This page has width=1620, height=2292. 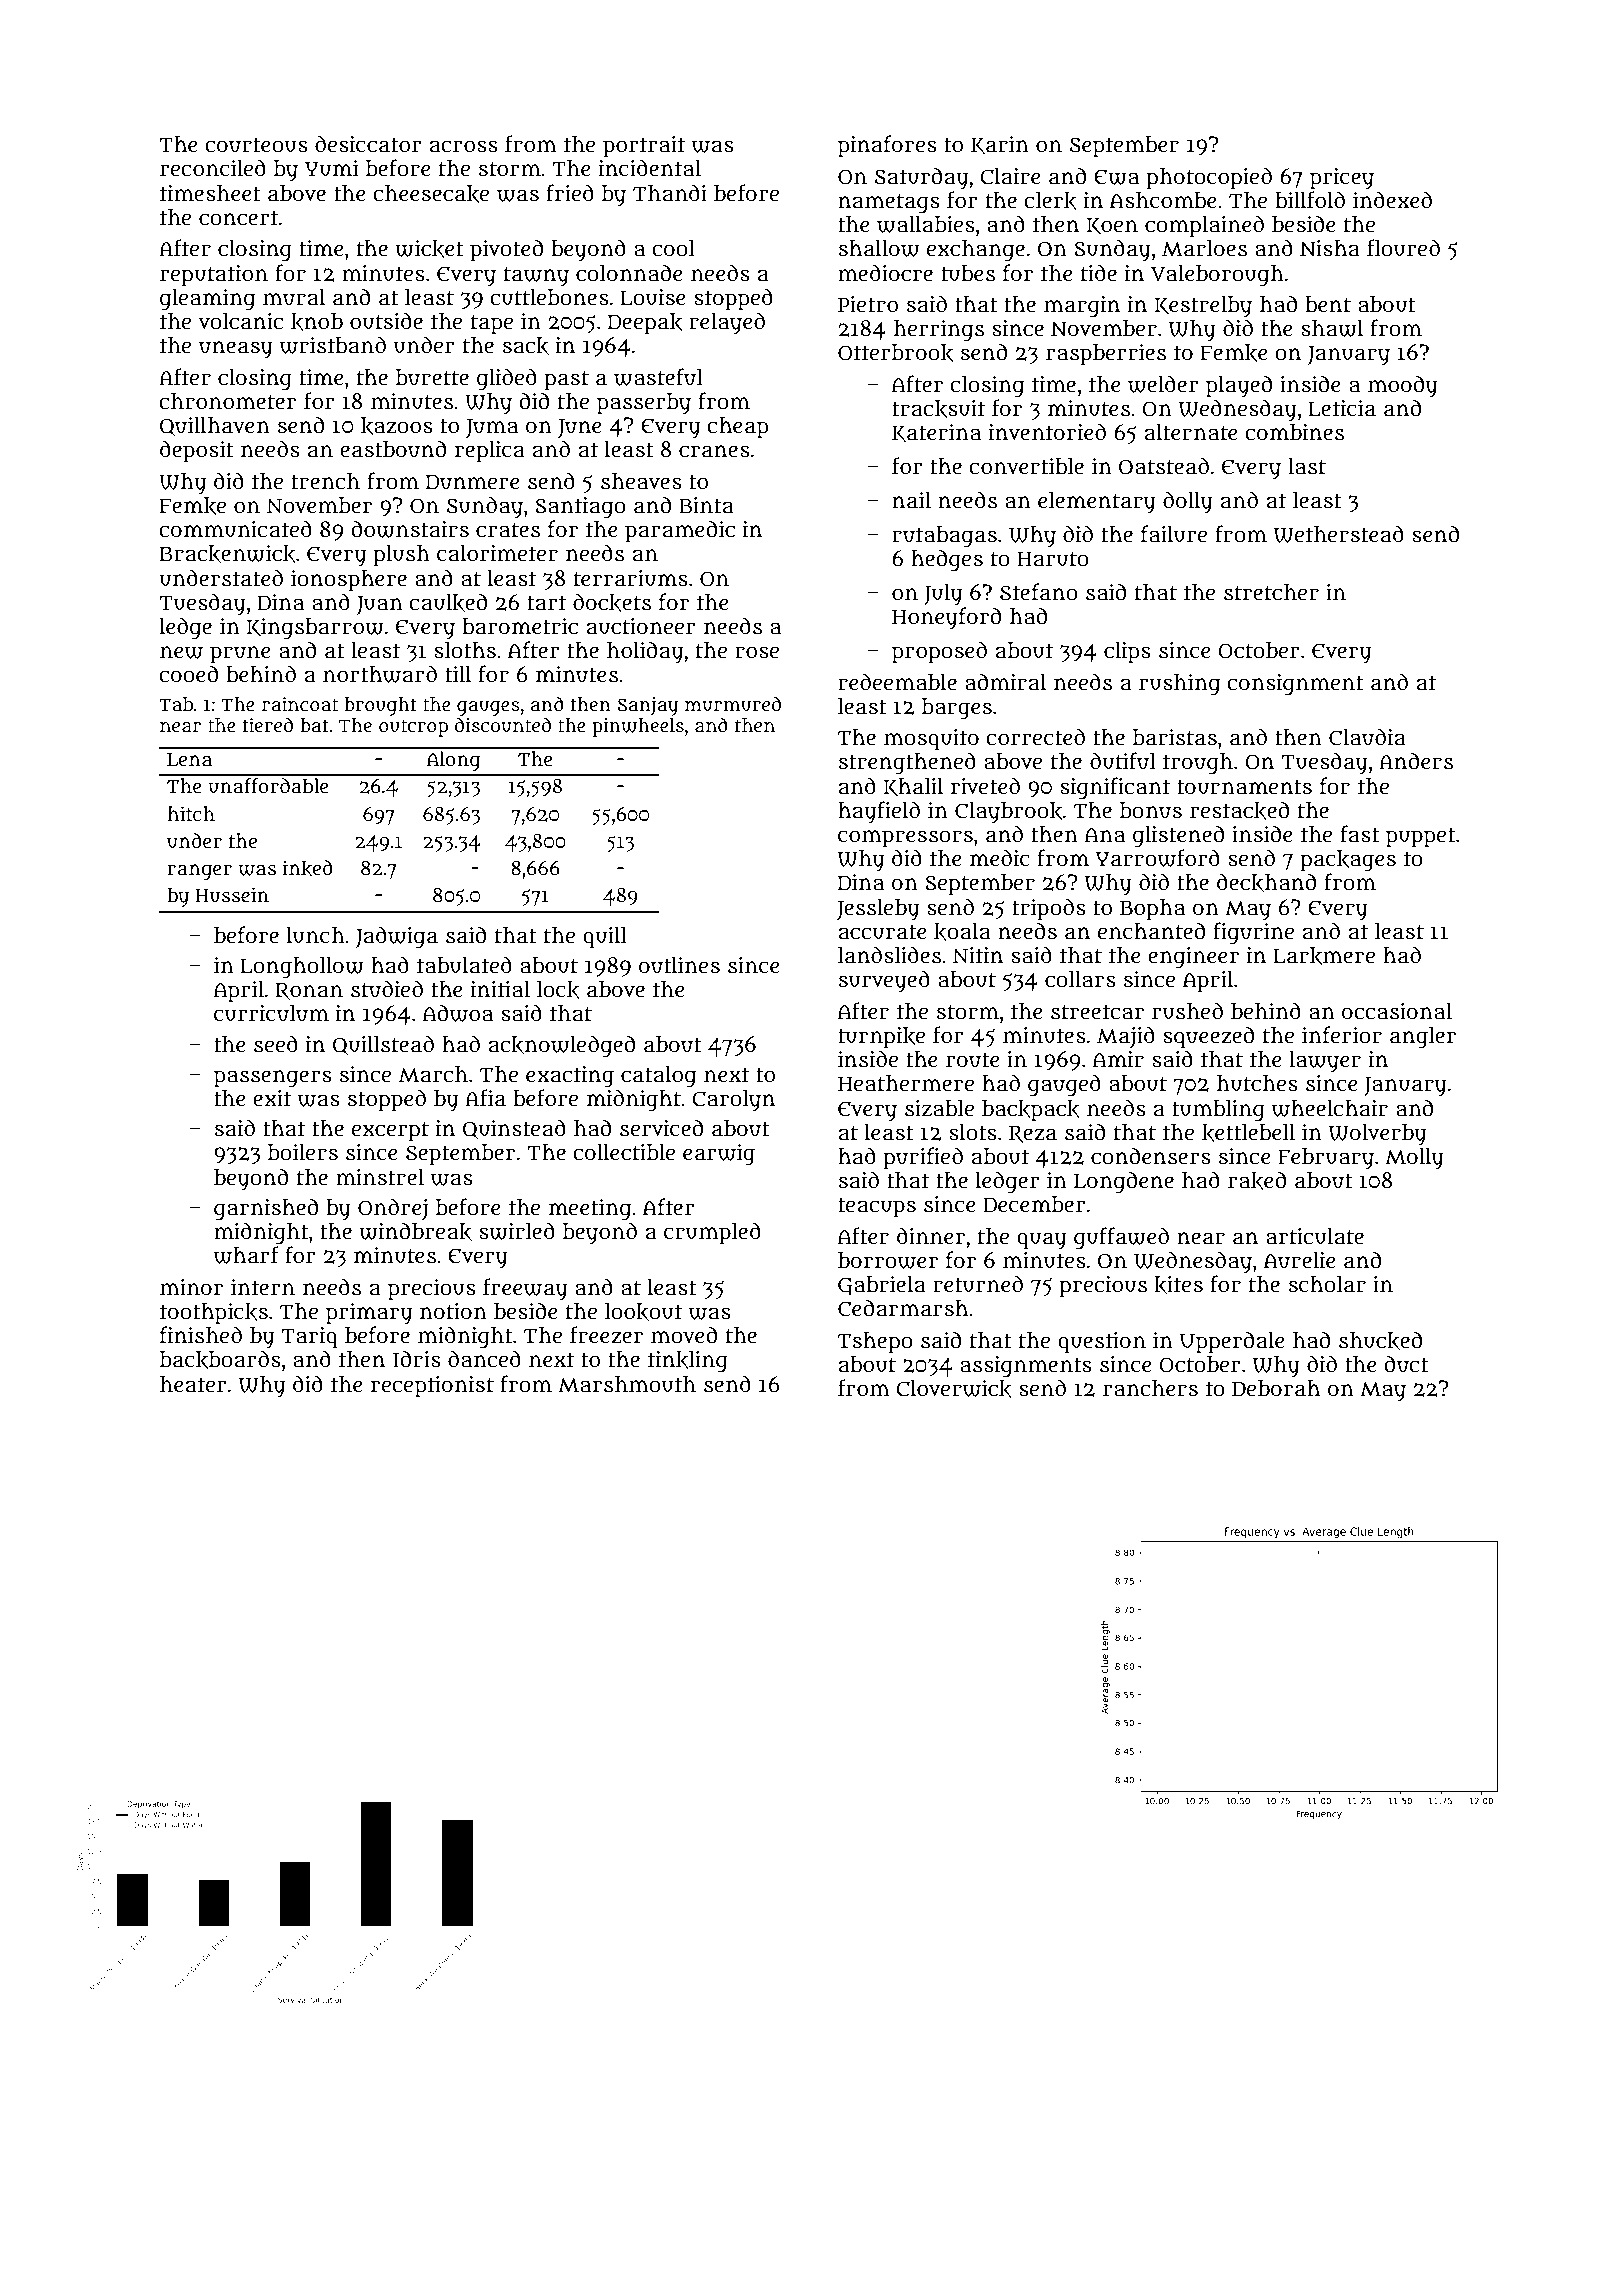 What do you see at coordinates (1000, 145) in the page?
I see `Karin` at bounding box center [1000, 145].
